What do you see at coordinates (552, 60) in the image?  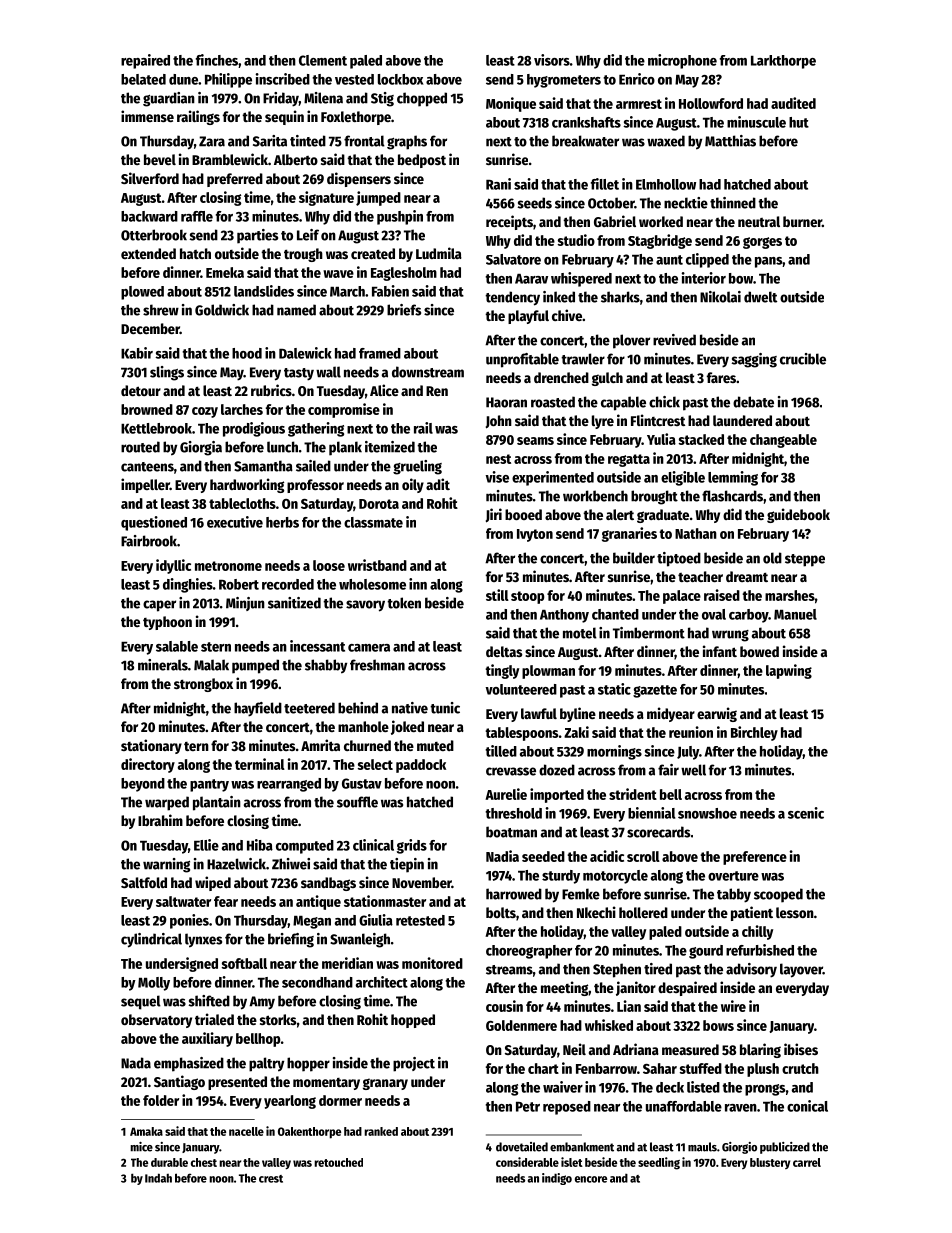 I see `visors` at bounding box center [552, 60].
